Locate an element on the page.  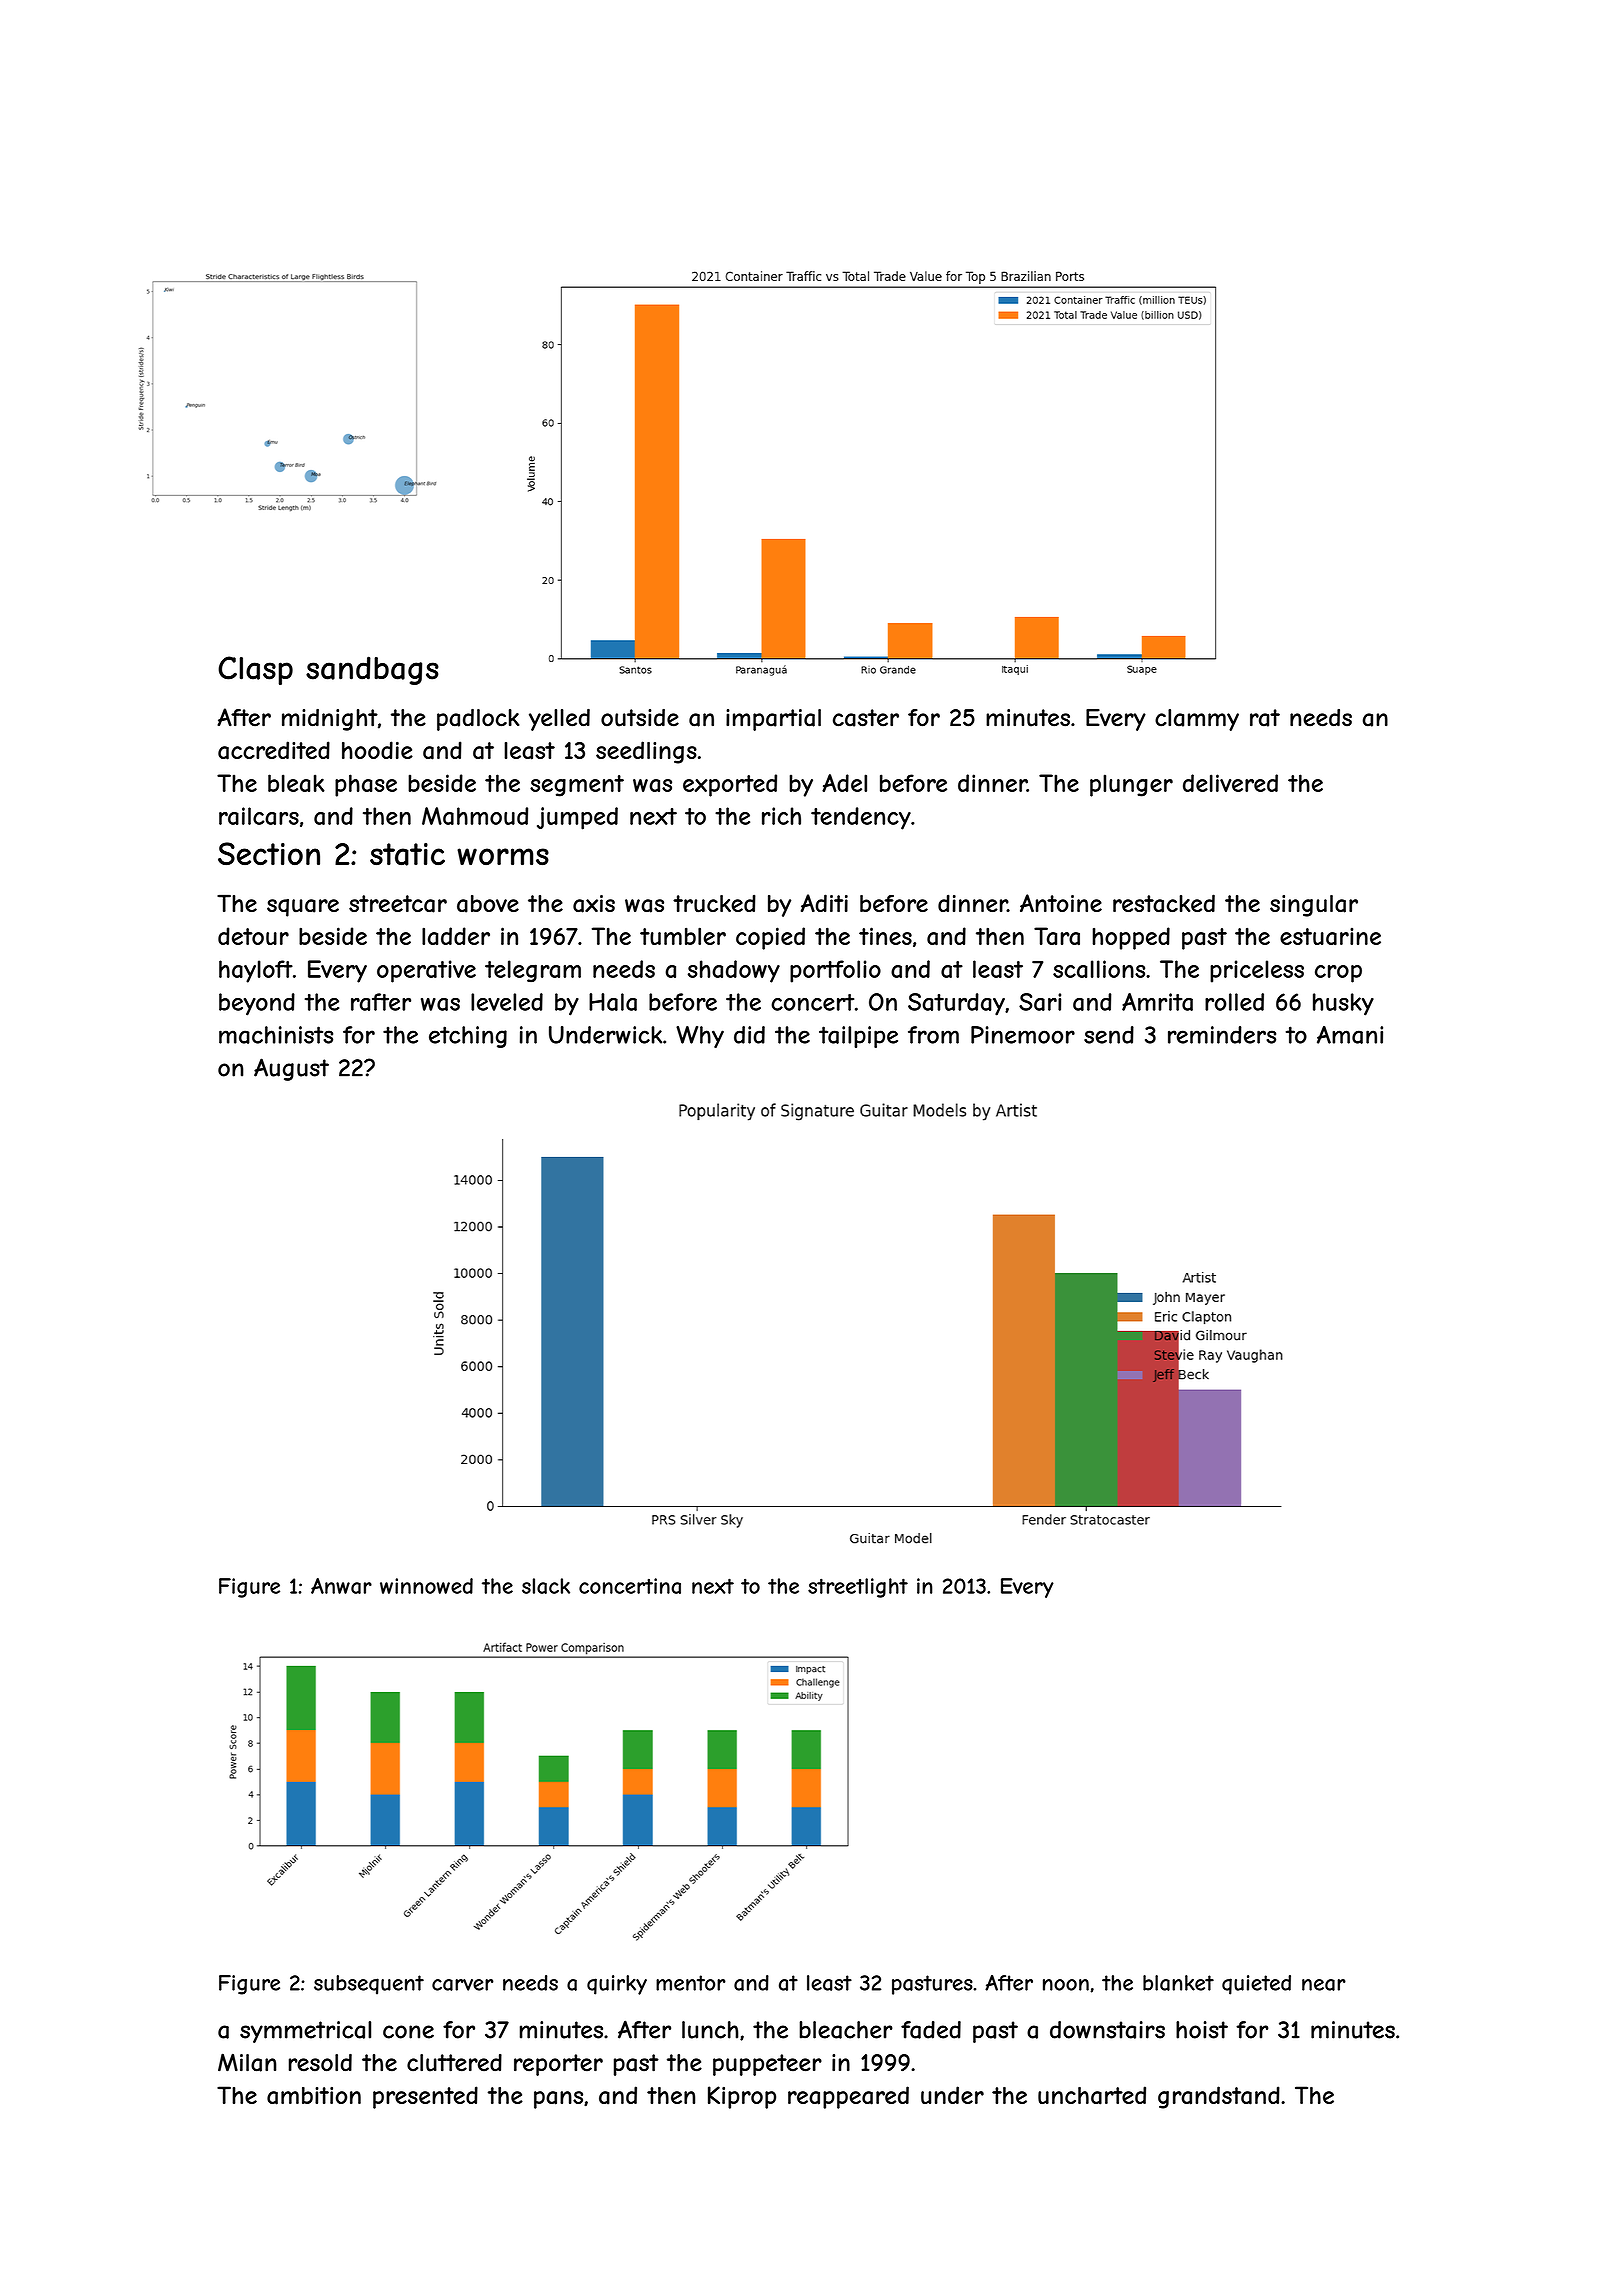
delivered is located at coordinates (1230, 783).
